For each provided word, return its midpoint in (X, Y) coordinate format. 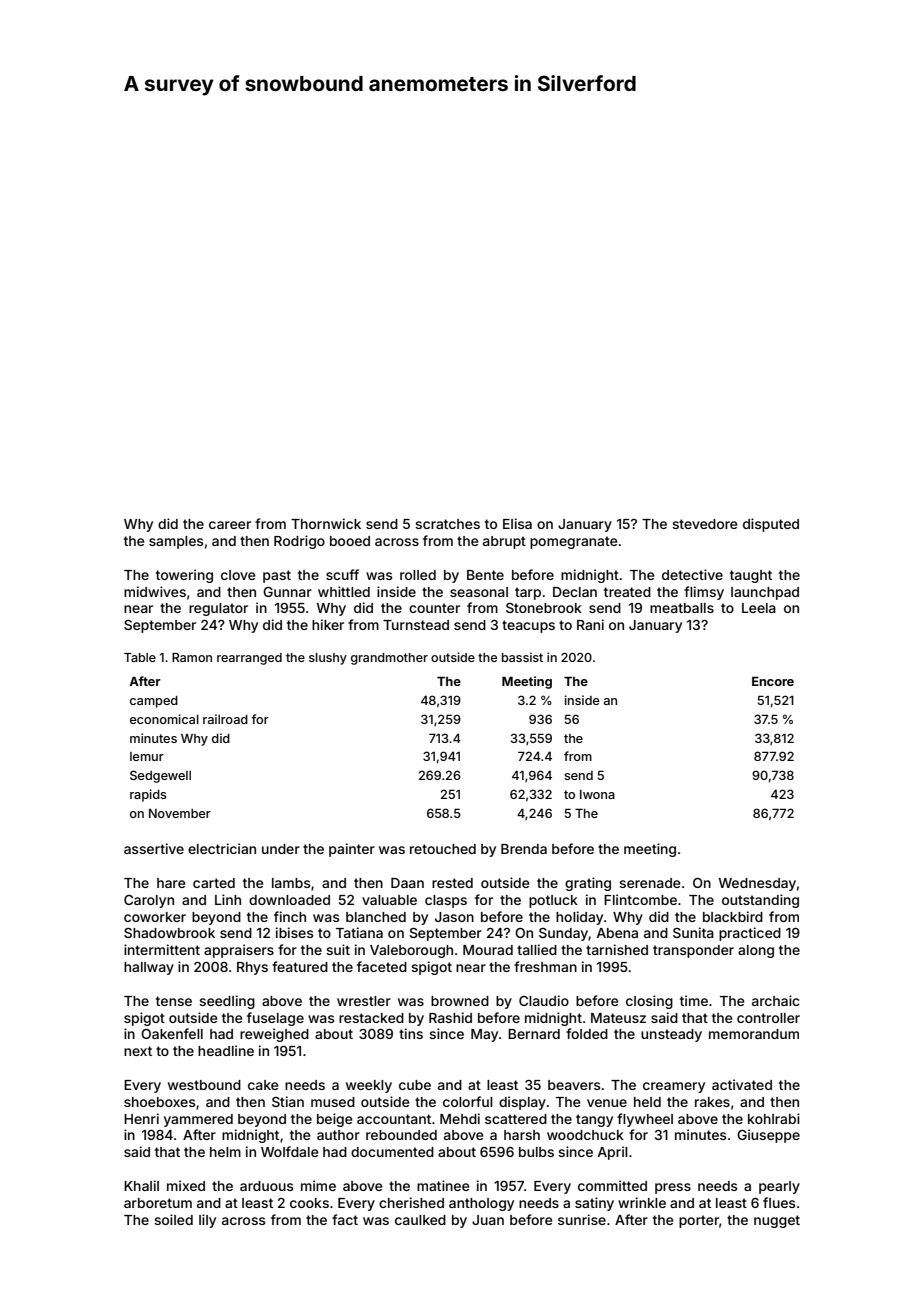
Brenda (524, 849)
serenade (649, 883)
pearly (779, 1187)
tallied (537, 949)
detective (692, 574)
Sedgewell (160, 776)
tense (174, 1001)
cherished (411, 1202)
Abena (617, 933)
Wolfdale (289, 1151)
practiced (750, 934)
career (230, 525)
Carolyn (149, 901)
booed (350, 541)
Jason (454, 917)
